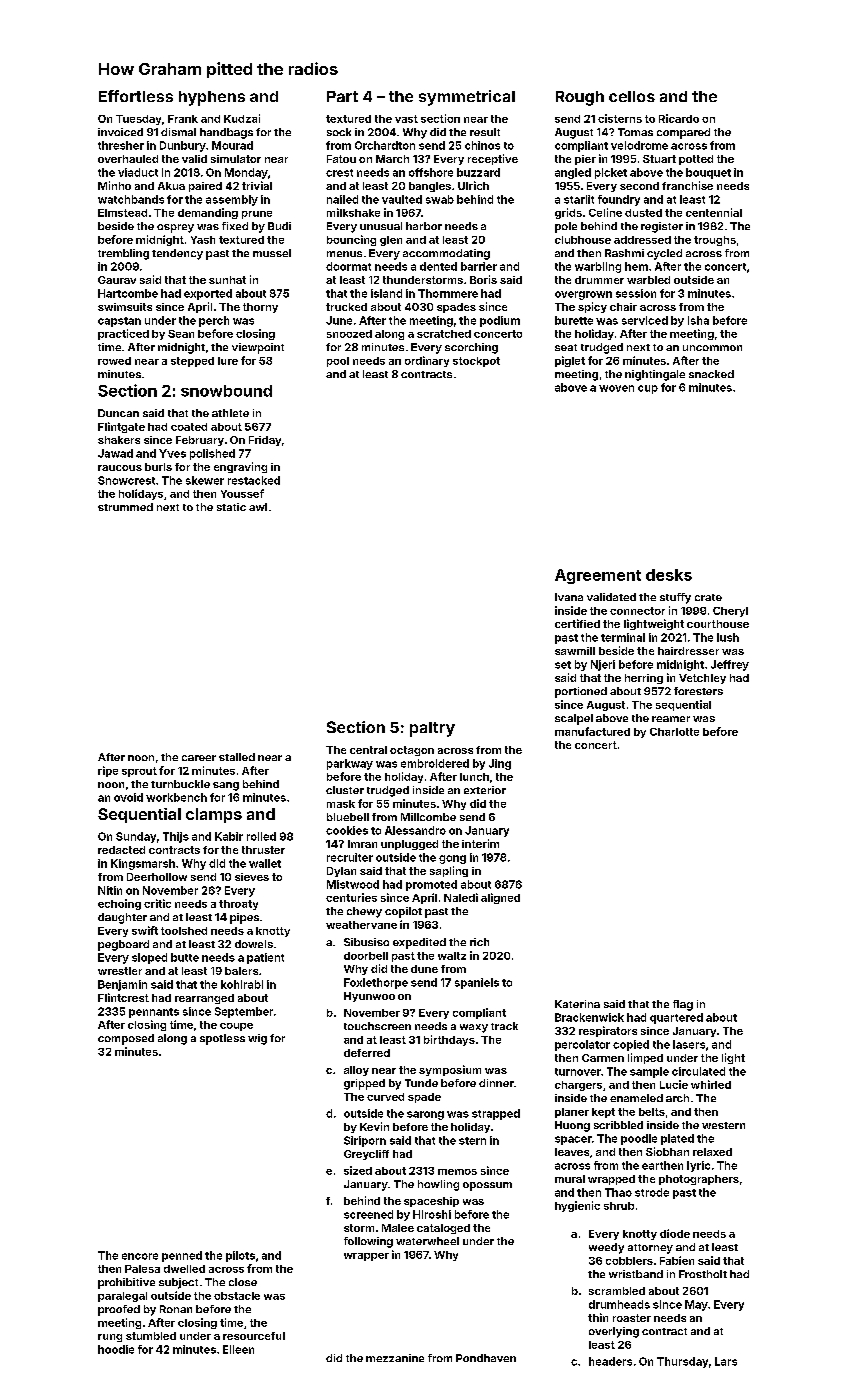  Describe the element at coordinates (367, 1053) in the screenshot. I see `deferred` at that location.
